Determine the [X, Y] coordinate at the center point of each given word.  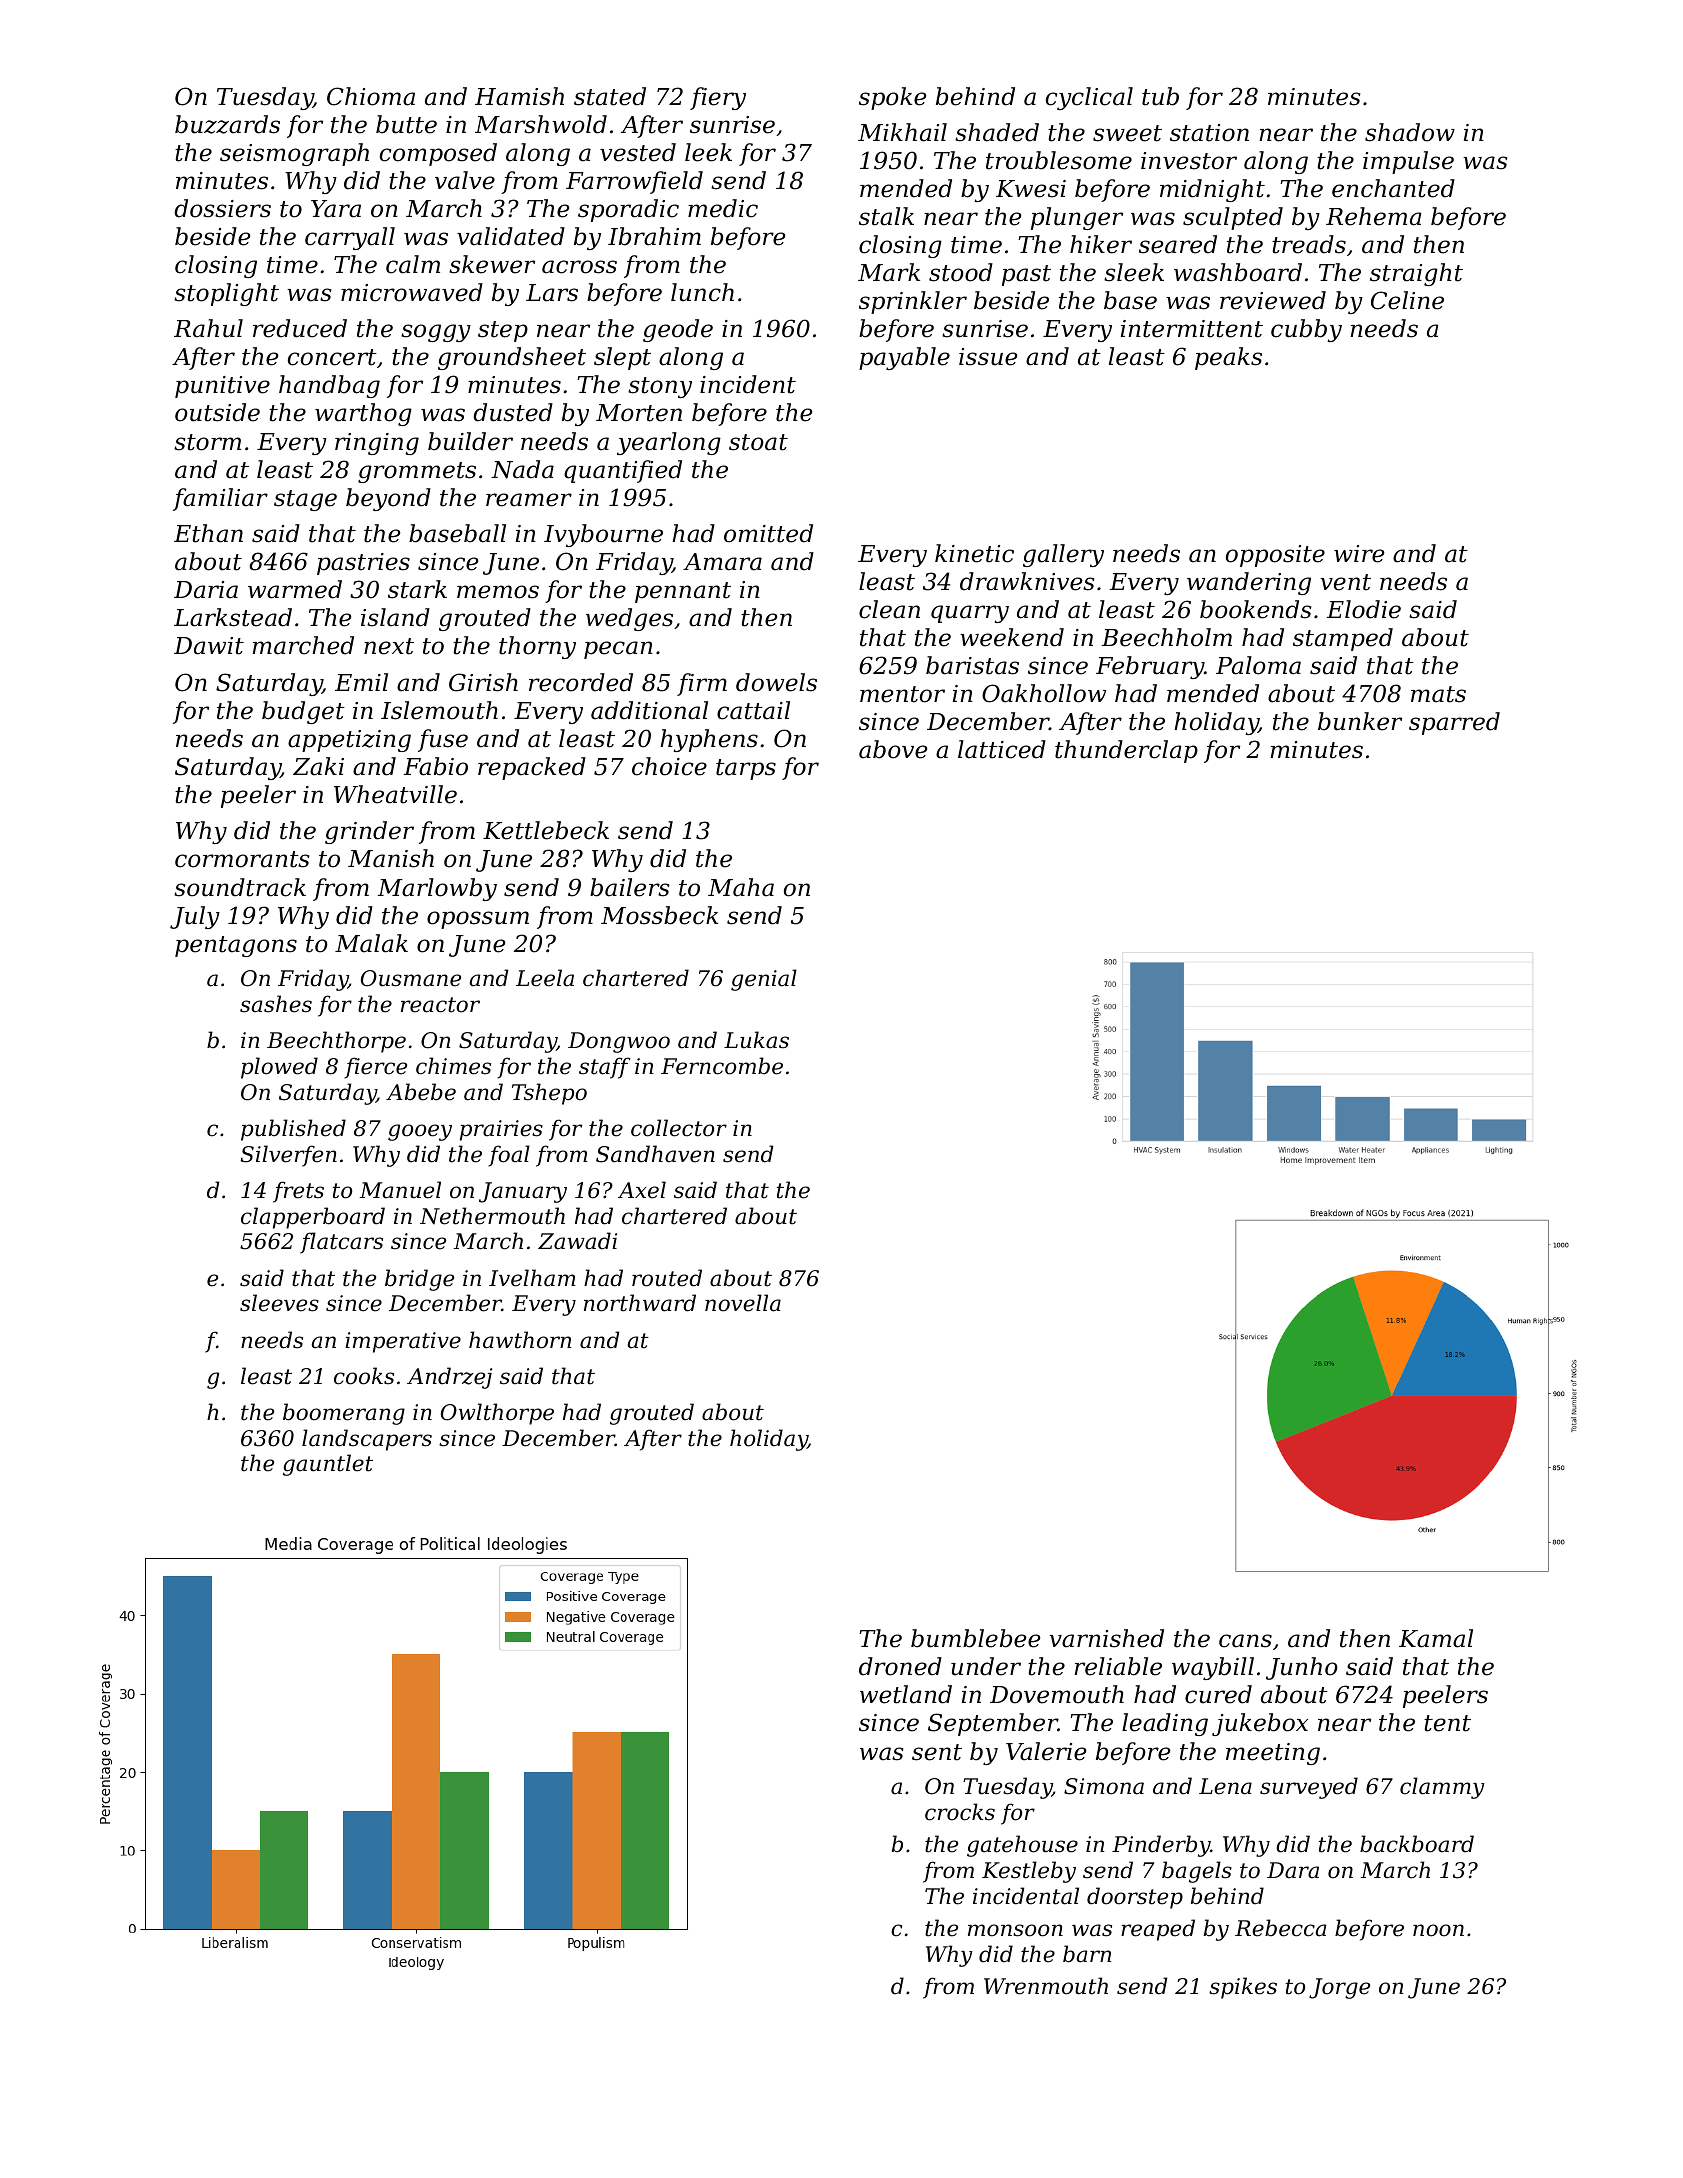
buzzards [227, 124]
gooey [420, 1132]
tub [1160, 96]
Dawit [209, 646]
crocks [960, 1812]
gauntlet [328, 1465]
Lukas [756, 1040]
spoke [893, 98]
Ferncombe [722, 1066]
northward [640, 1303]
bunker [1360, 721]
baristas [972, 665]
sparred [1454, 723]
